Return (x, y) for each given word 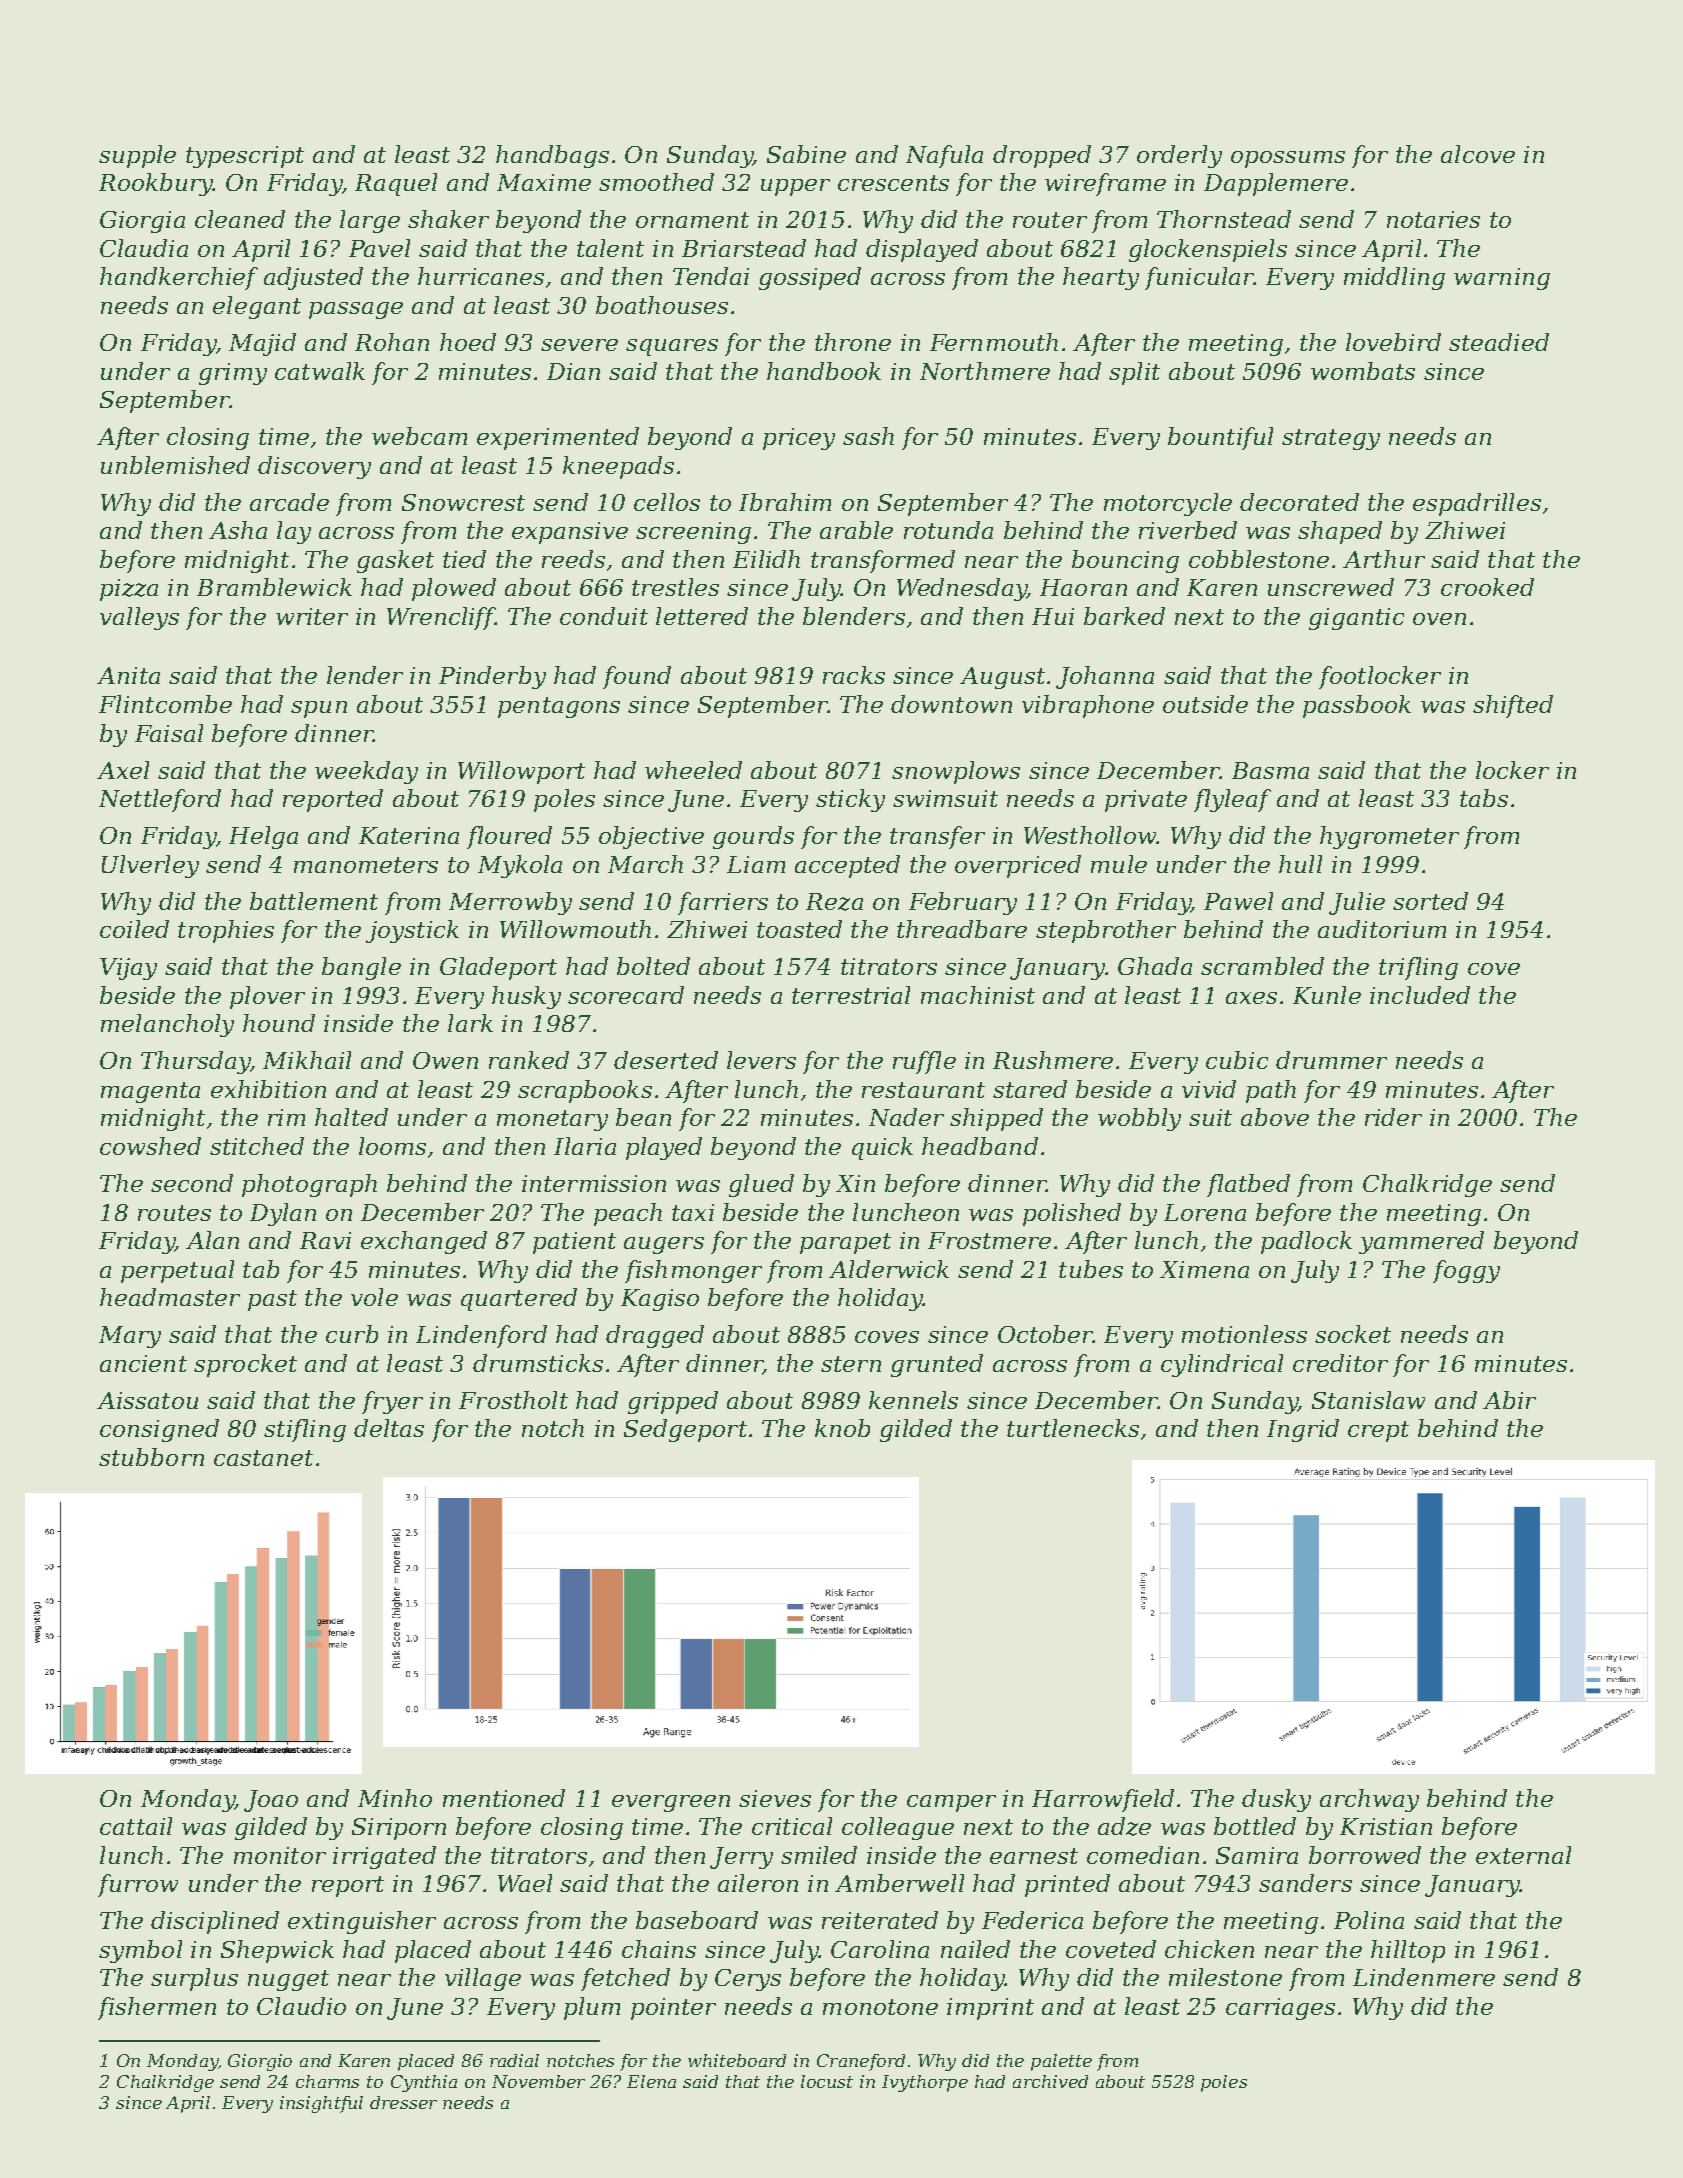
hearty (1101, 278)
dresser (403, 2102)
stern (851, 1364)
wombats (1363, 371)
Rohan (392, 342)
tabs (1484, 798)
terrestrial (851, 995)
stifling (305, 1430)
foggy (1466, 1271)
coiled (134, 929)
